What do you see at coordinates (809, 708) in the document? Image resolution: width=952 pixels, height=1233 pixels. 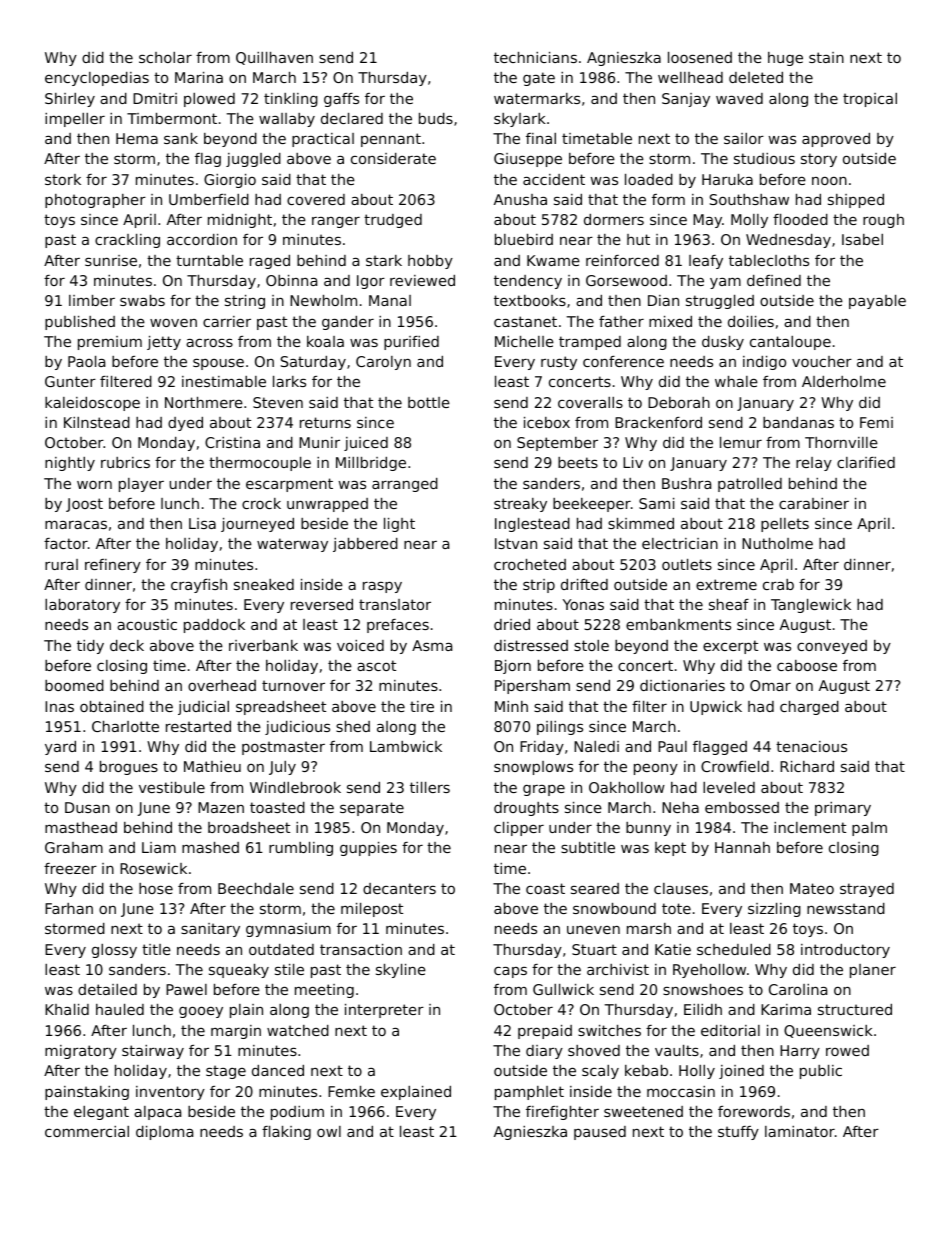 I see `charged` at bounding box center [809, 708].
